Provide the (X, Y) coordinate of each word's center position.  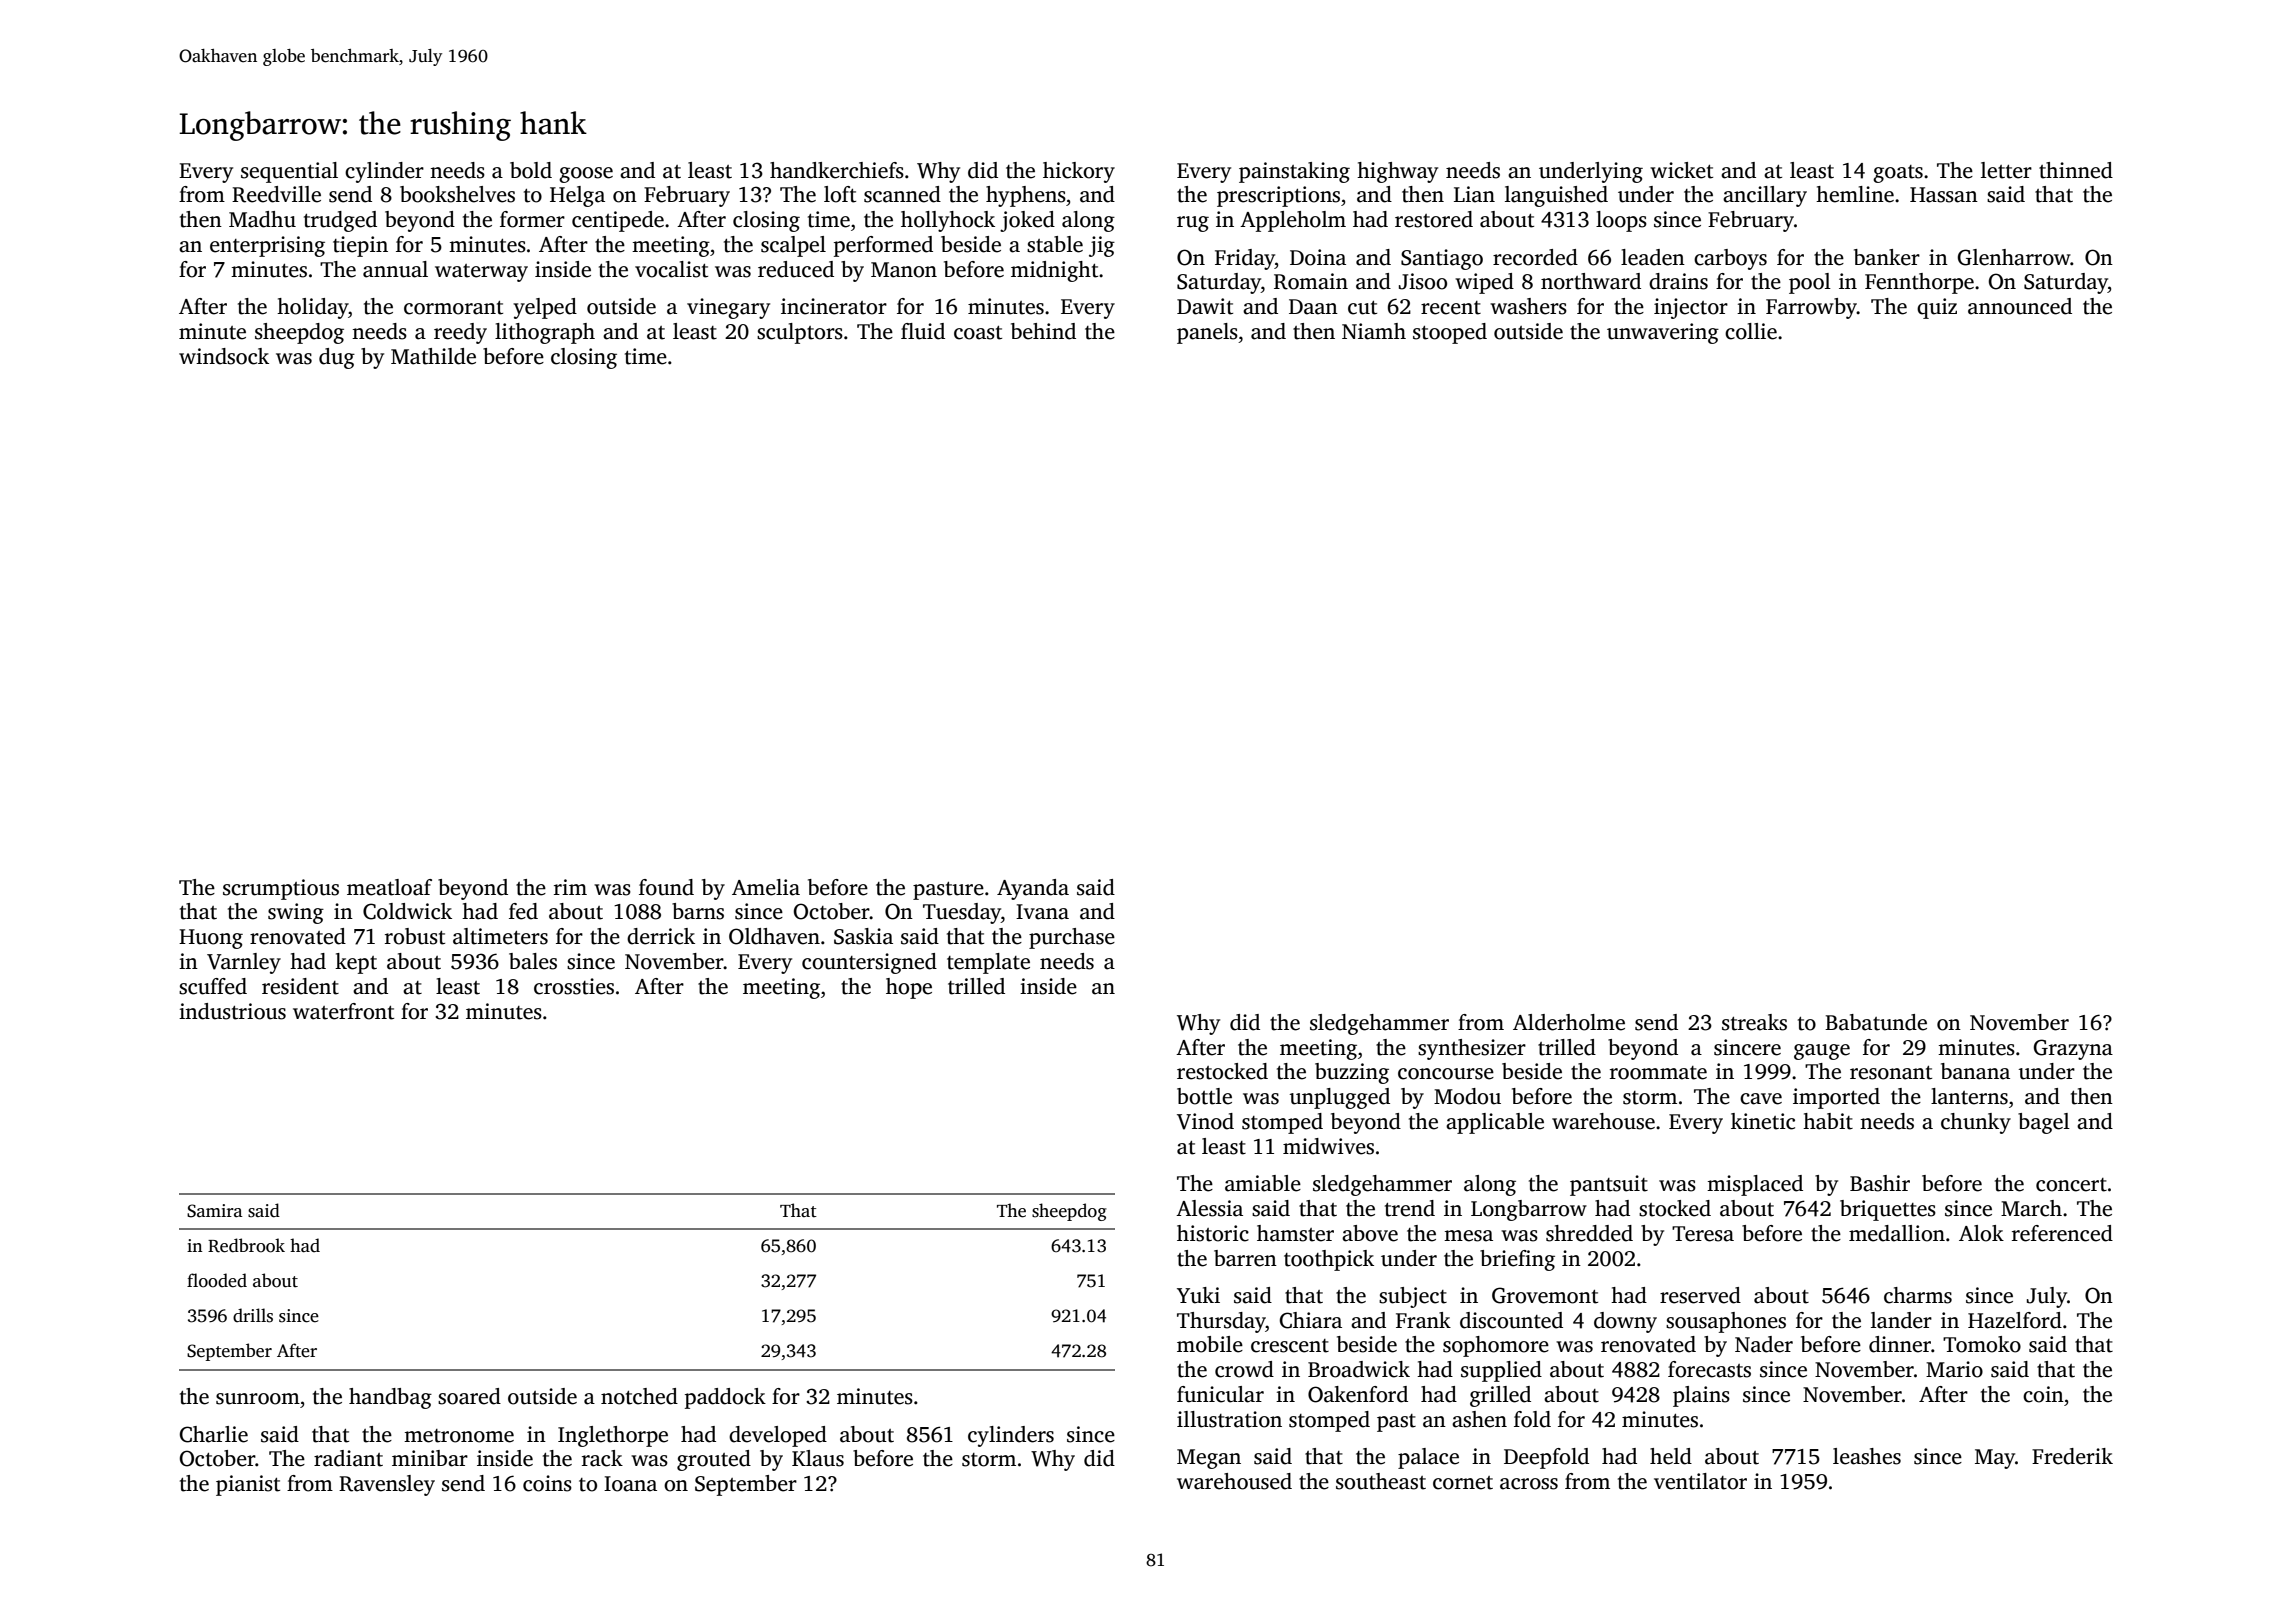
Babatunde (1876, 1022)
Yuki (1198, 1295)
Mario (1954, 1369)
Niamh (1374, 331)
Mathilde (433, 356)
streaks (1754, 1022)
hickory (1079, 172)
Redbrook (246, 1245)
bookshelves (457, 194)
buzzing (1352, 1073)
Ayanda (1033, 889)
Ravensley (387, 1485)
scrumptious (281, 889)
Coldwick (407, 911)
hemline (1855, 194)
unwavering (1663, 333)
